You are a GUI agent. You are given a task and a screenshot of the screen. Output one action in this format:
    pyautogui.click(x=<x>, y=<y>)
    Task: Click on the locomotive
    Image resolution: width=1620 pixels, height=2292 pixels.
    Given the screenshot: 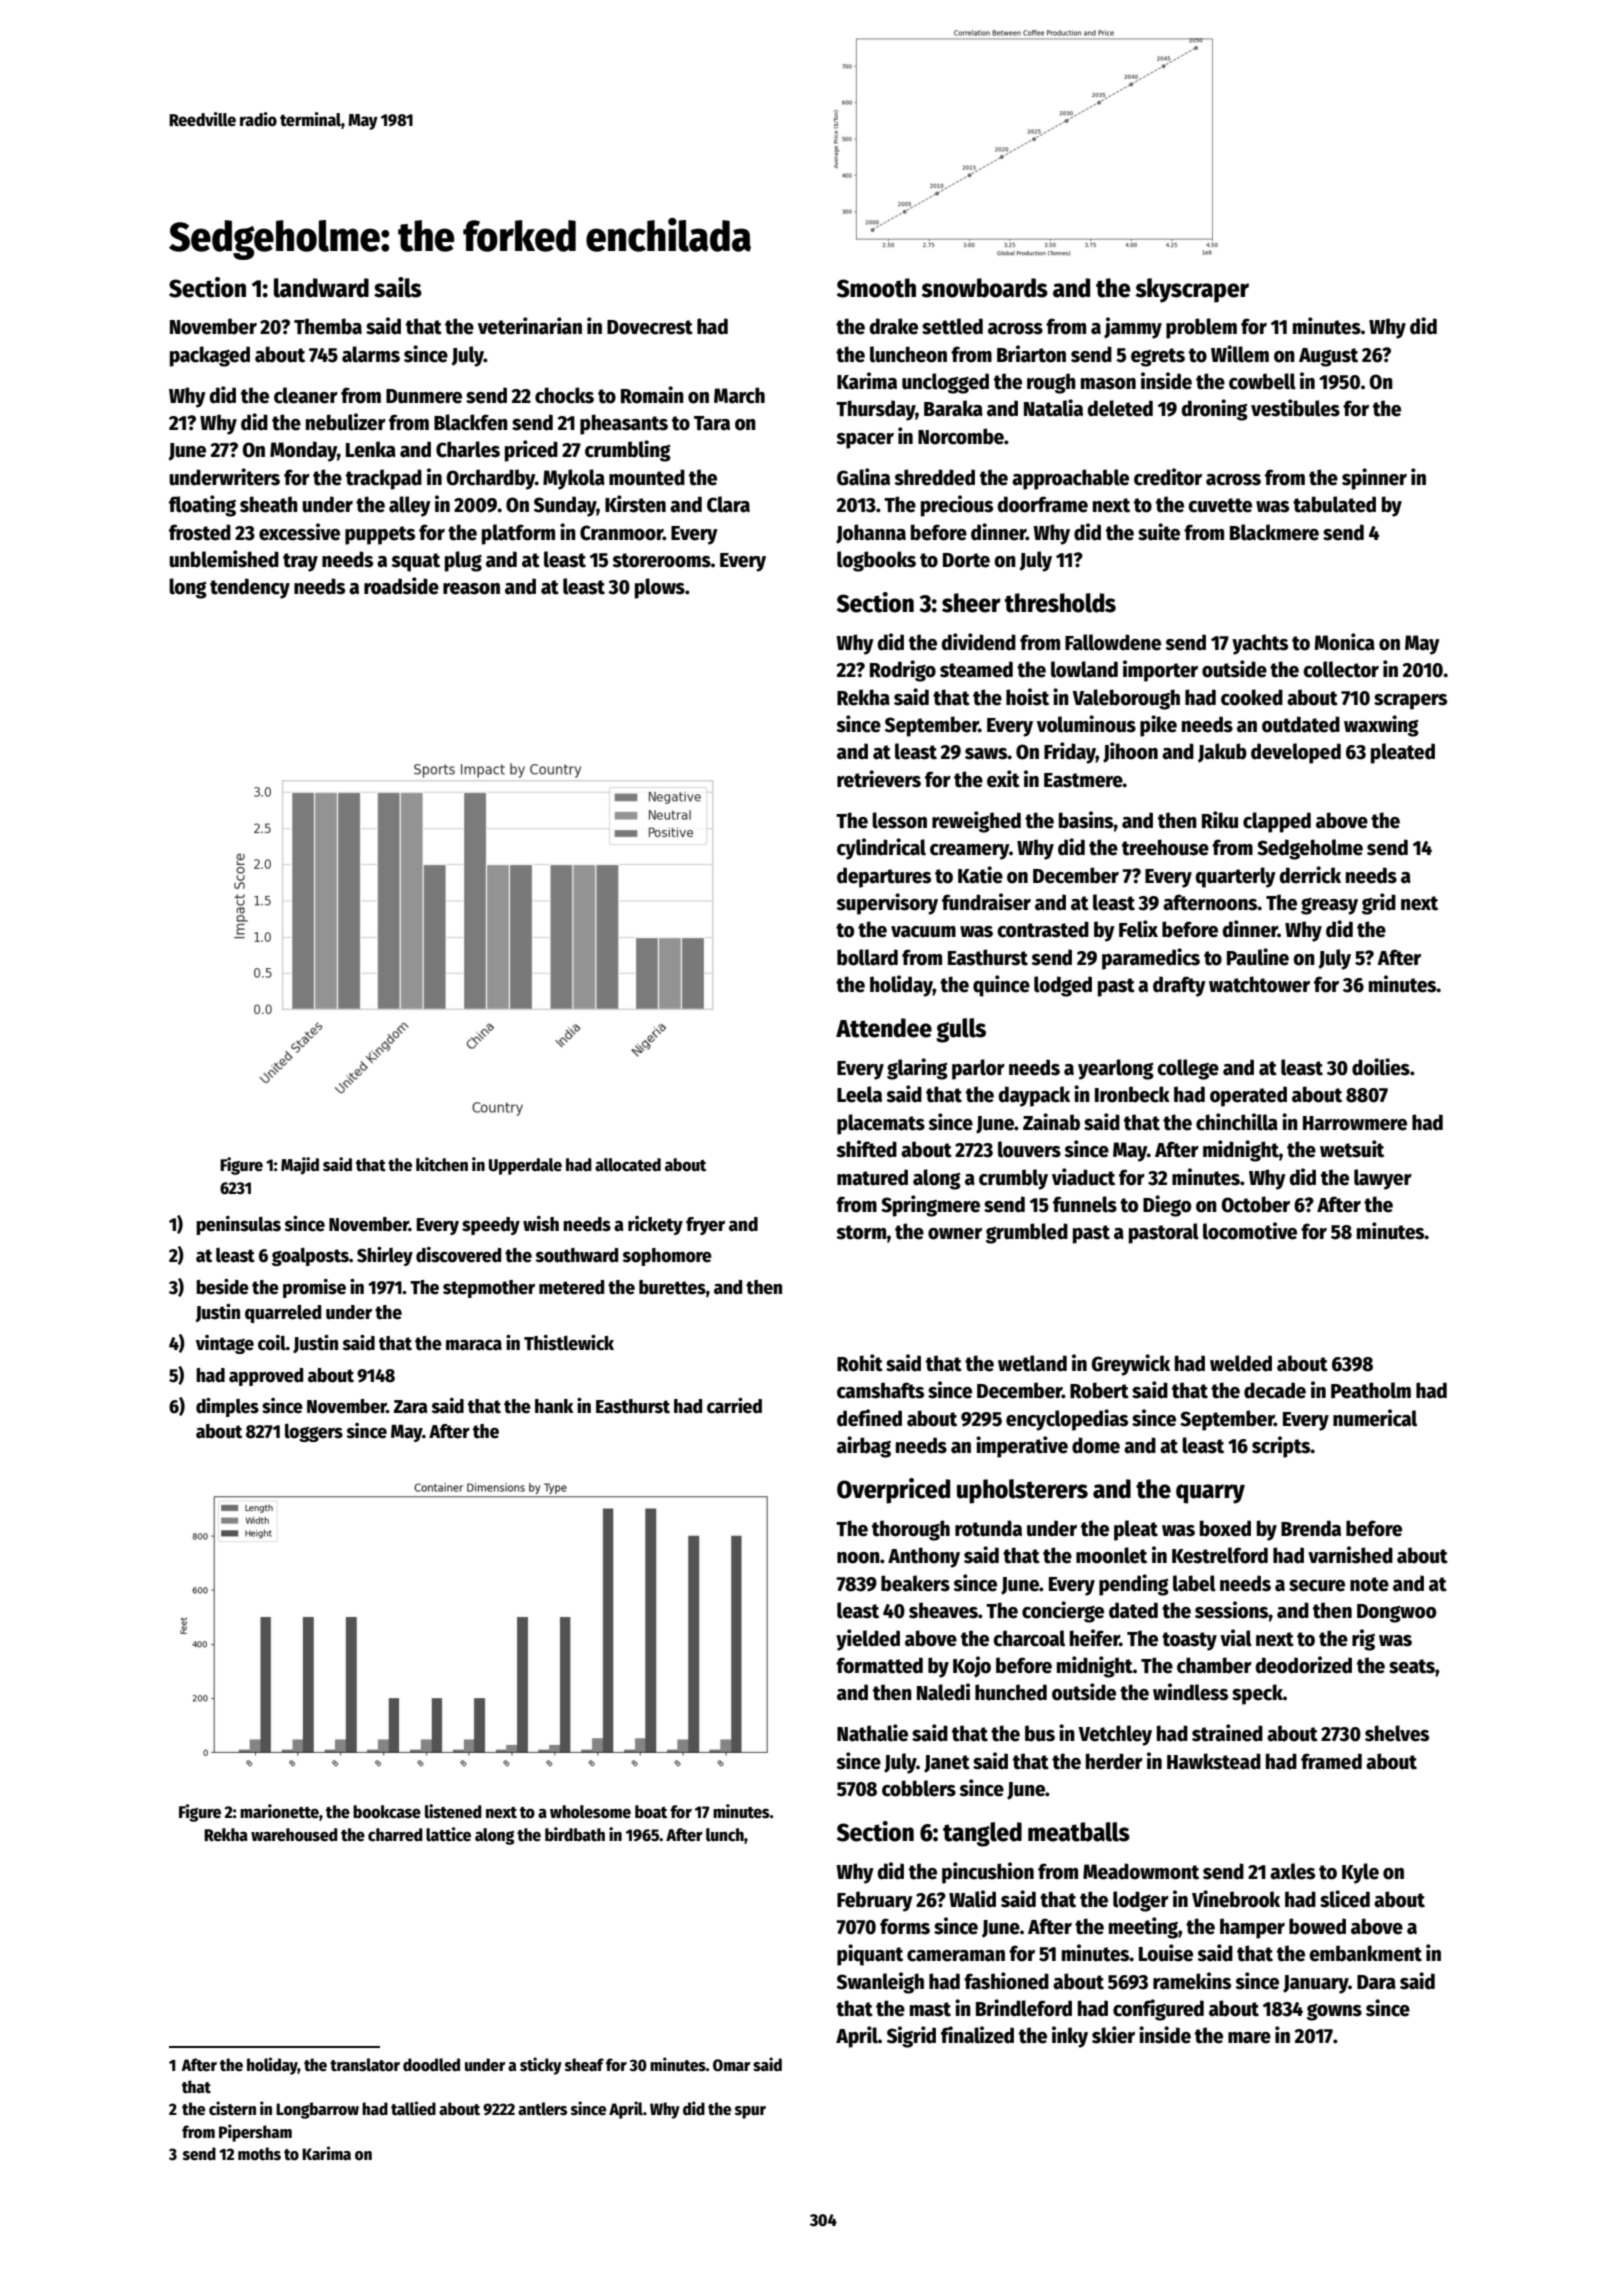 What is the action you would take?
    pyautogui.click(x=1250, y=1231)
